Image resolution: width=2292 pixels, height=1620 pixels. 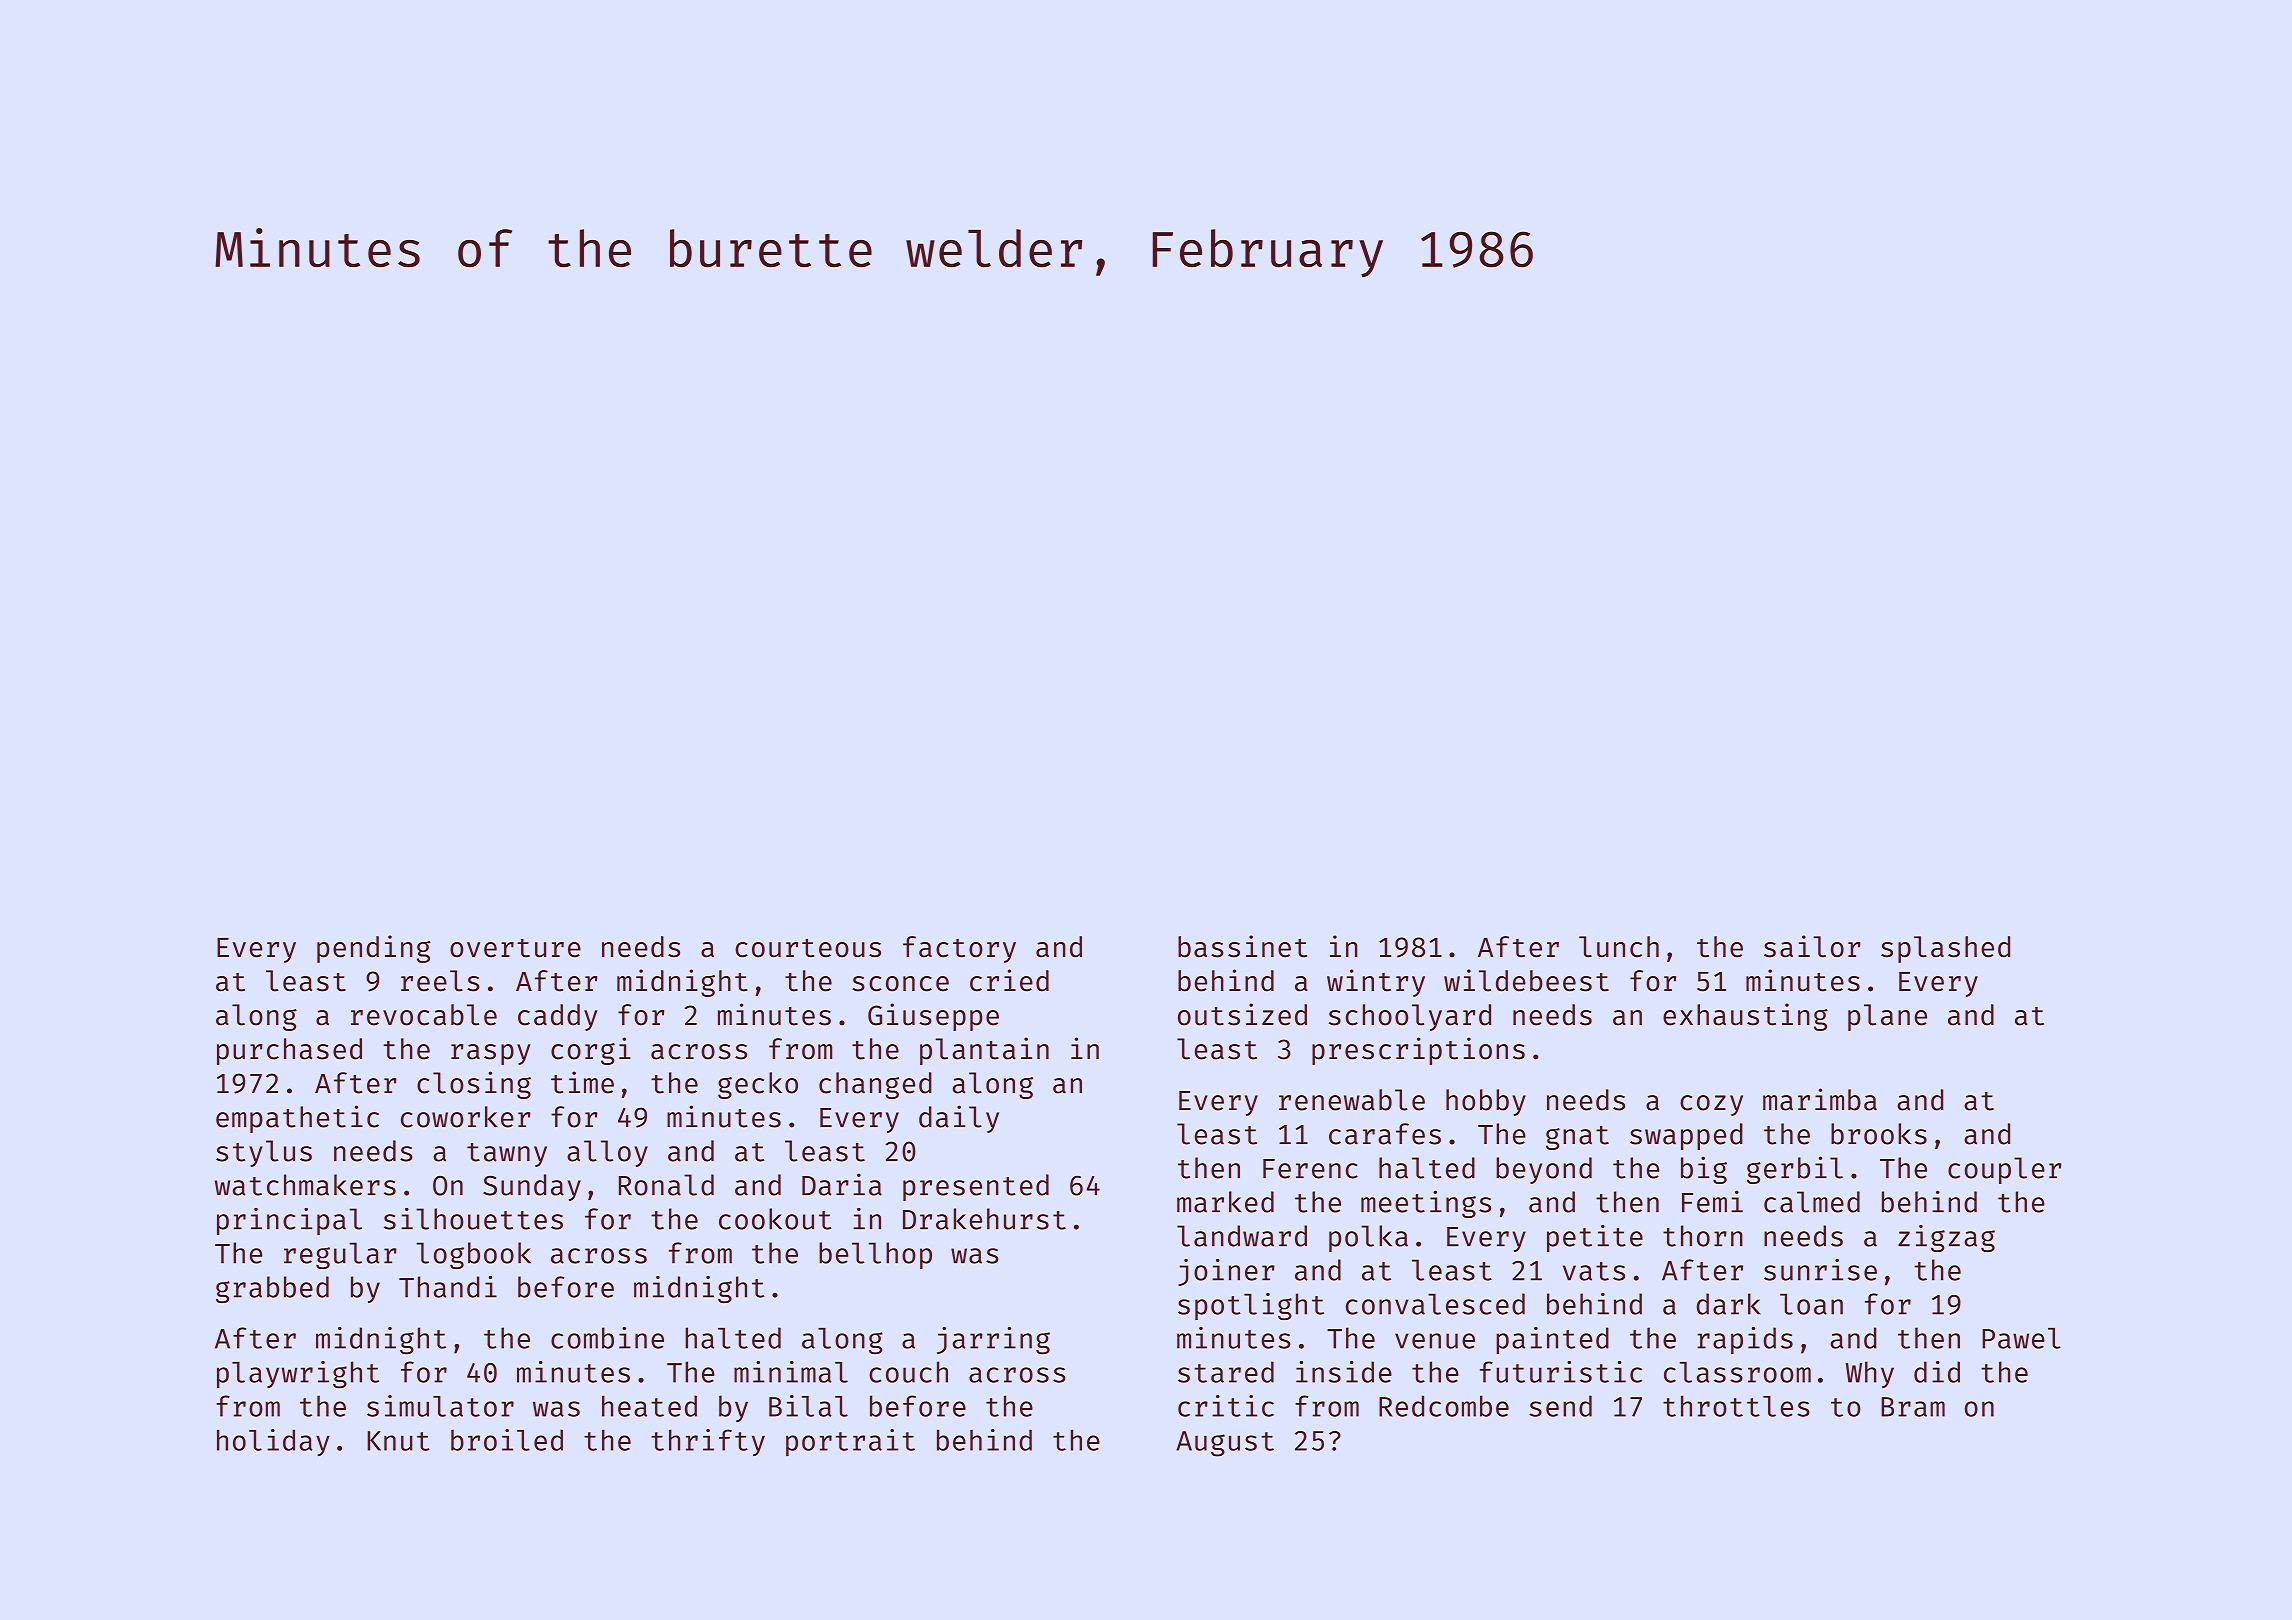 I want to click on revocable, so click(x=424, y=1015).
